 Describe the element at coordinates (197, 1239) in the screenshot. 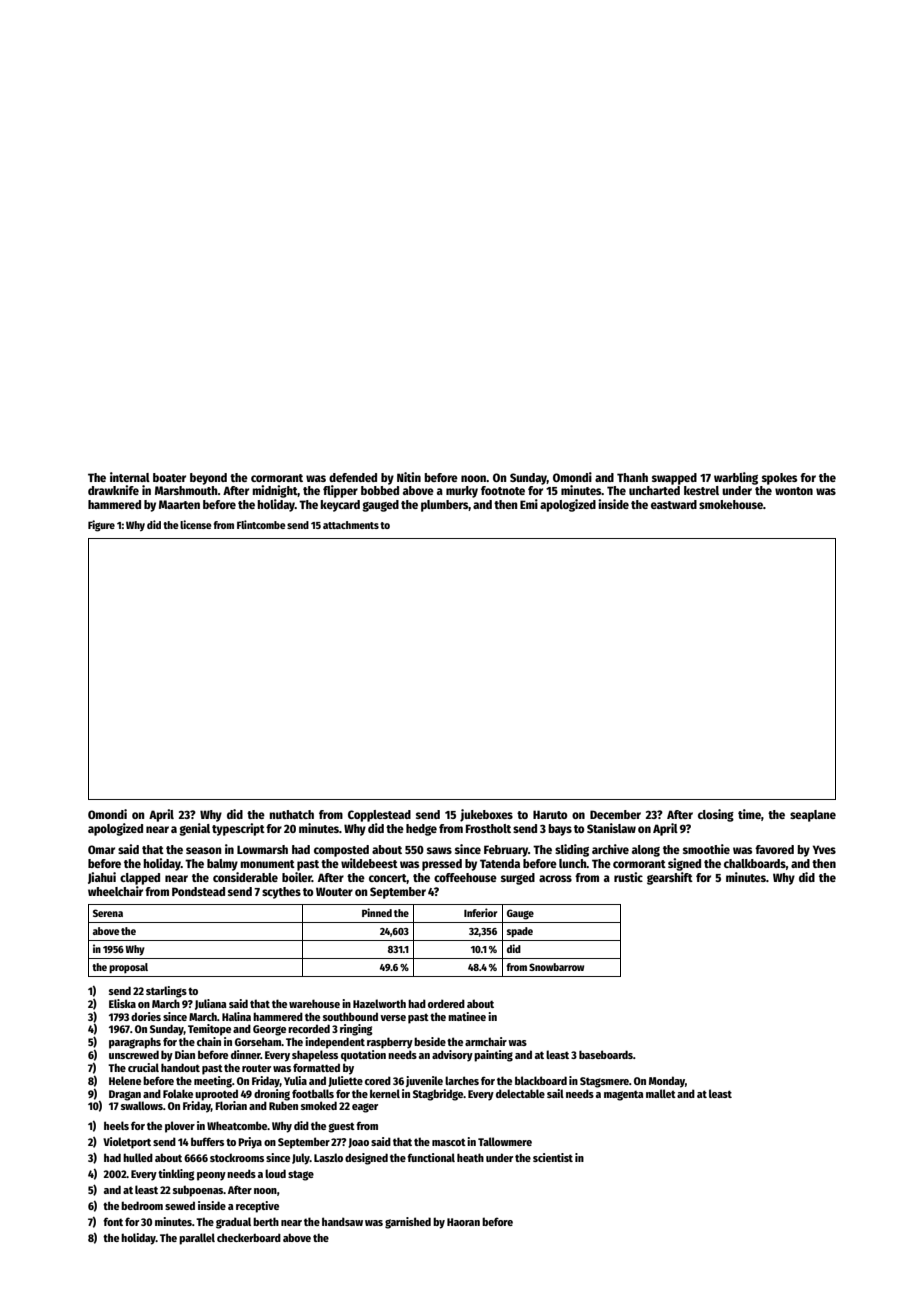

I see `parallel` at that location.
